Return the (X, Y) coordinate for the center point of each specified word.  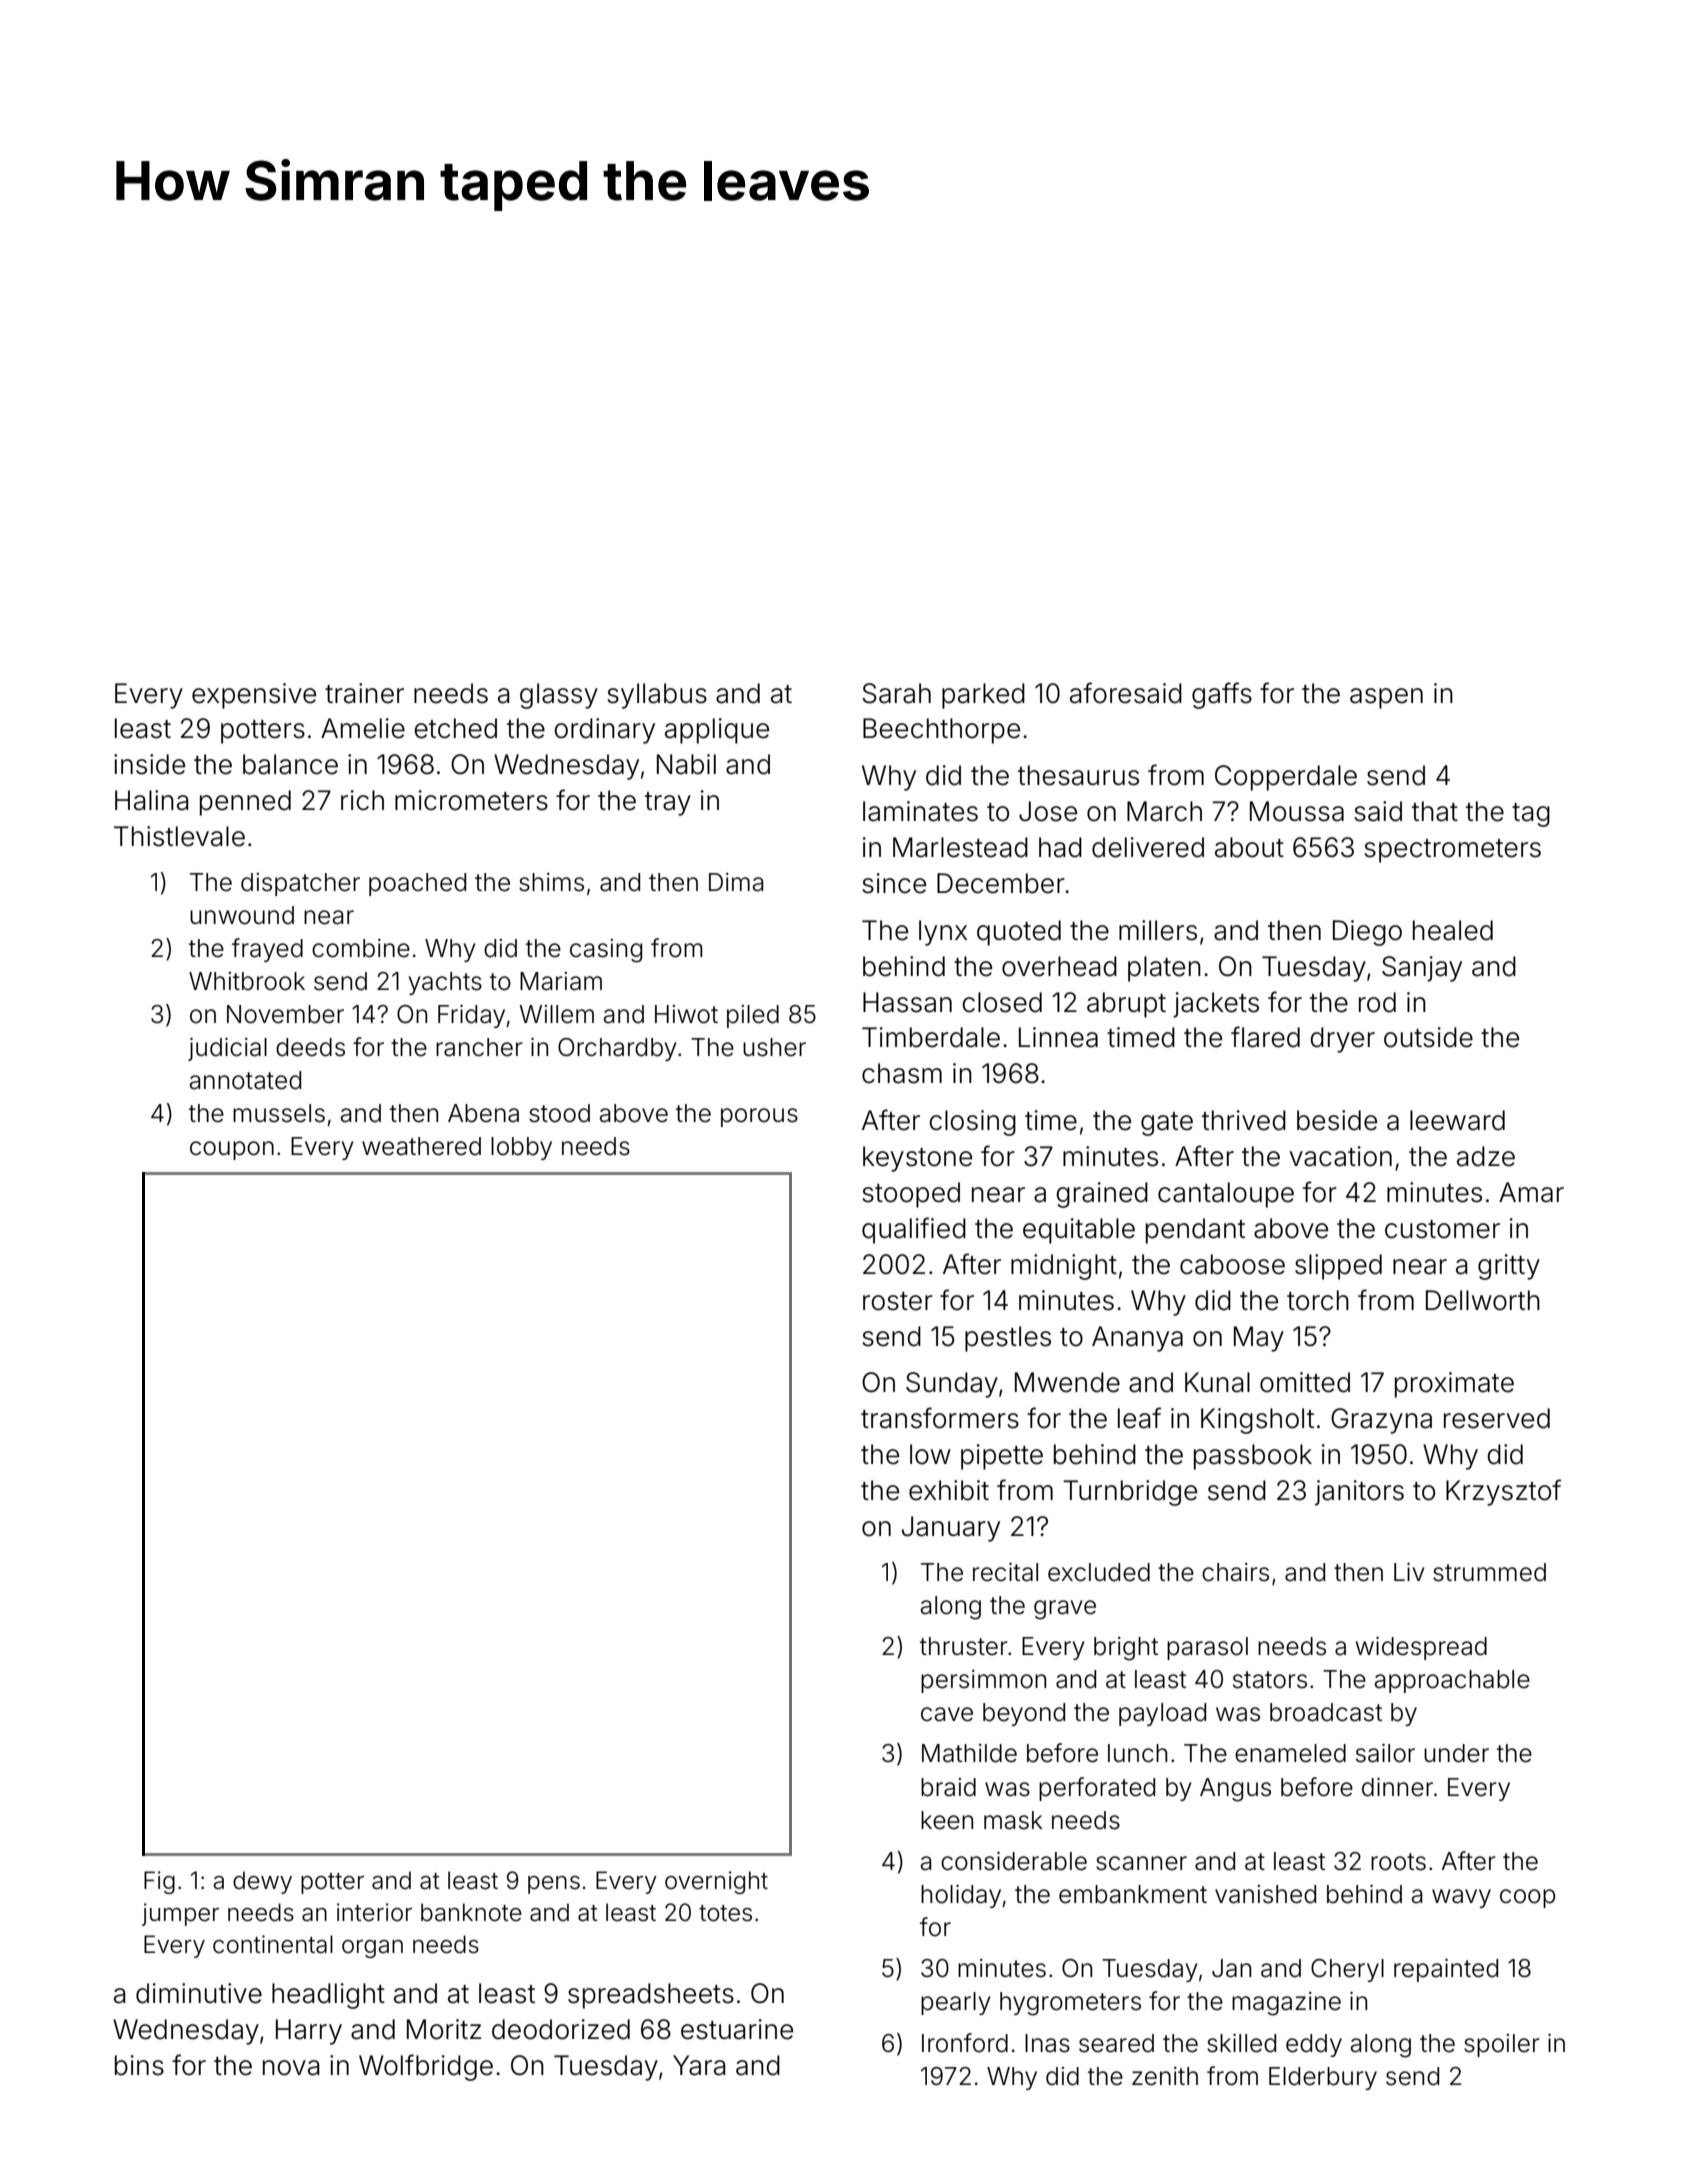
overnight (716, 1882)
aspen (1386, 698)
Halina (152, 800)
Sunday (952, 1385)
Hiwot (686, 1014)
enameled (1290, 1753)
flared (1265, 1037)
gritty (1509, 1267)
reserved (1497, 1418)
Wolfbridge (426, 2067)
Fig (159, 1882)
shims (551, 882)
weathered (421, 1146)
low (930, 1454)
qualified (914, 1230)
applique (717, 731)
